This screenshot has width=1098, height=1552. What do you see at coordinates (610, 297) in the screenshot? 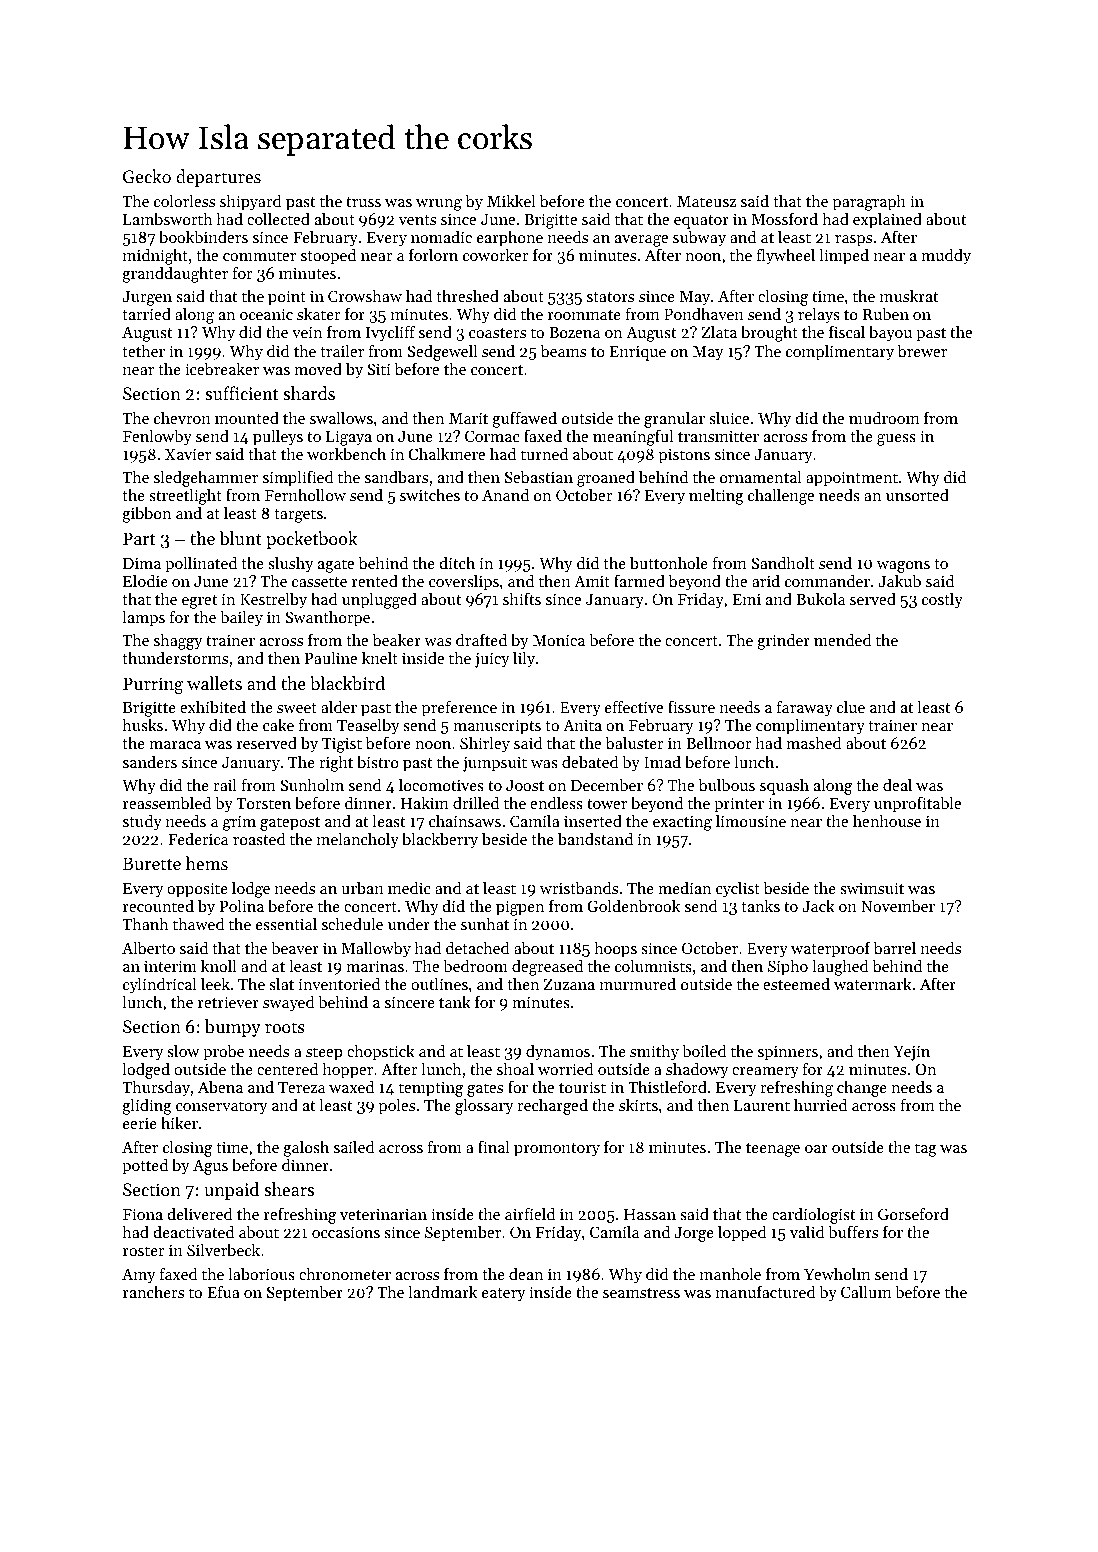
I see `stators` at bounding box center [610, 297].
